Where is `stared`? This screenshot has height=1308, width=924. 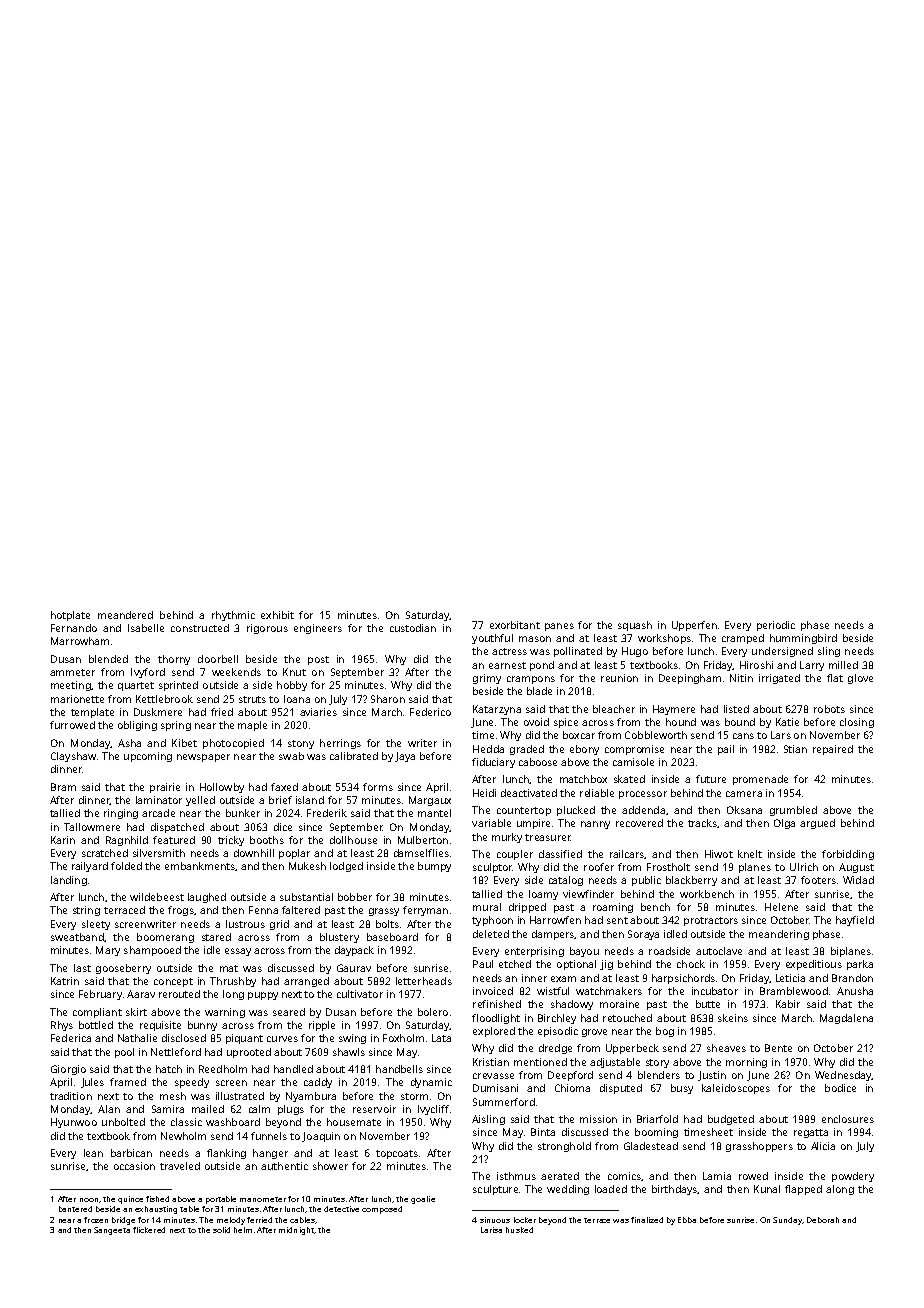 stared is located at coordinates (216, 937).
